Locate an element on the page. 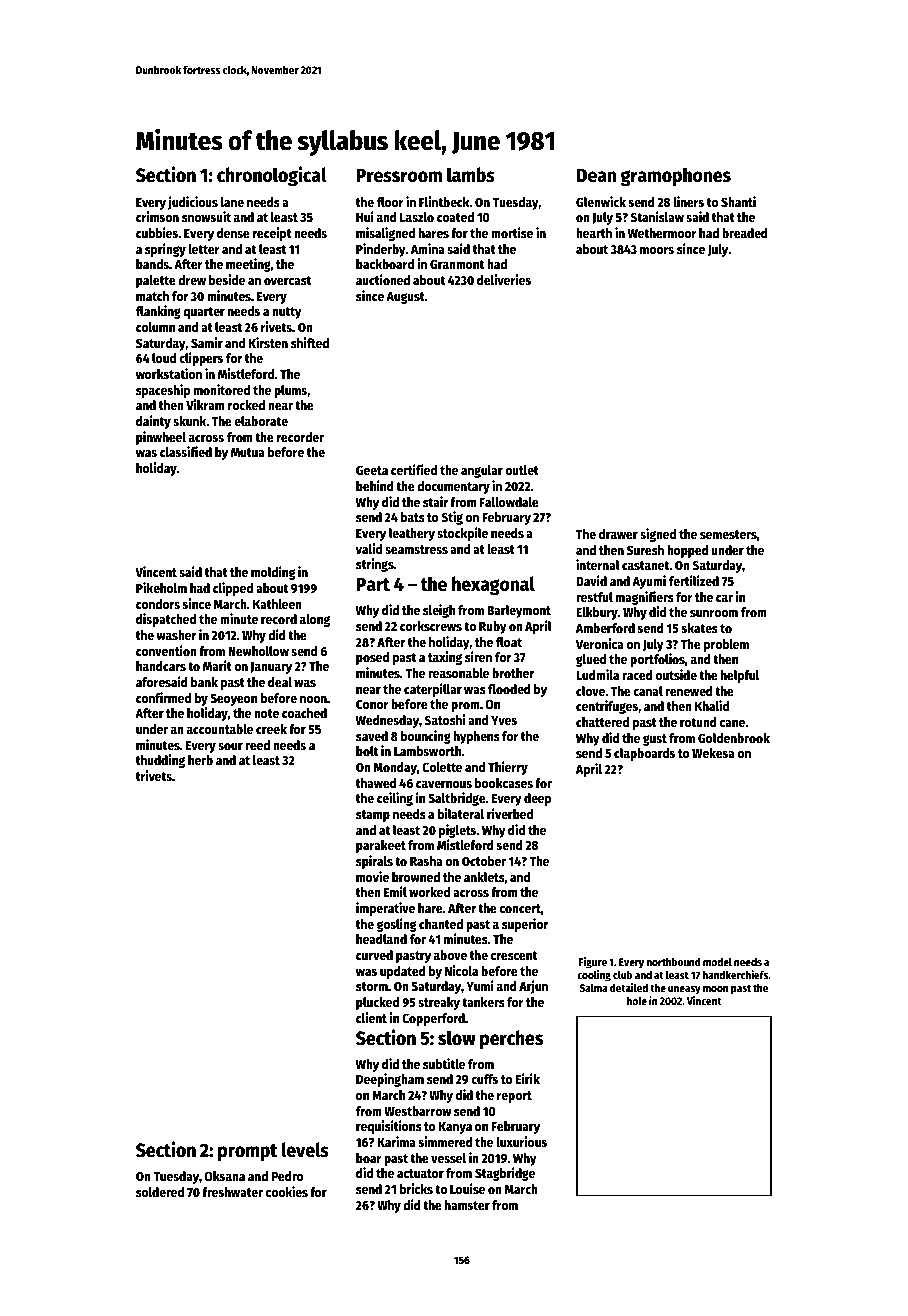 Image resolution: width=908 pixels, height=1316 pixels. gramophones is located at coordinates (675, 177).
